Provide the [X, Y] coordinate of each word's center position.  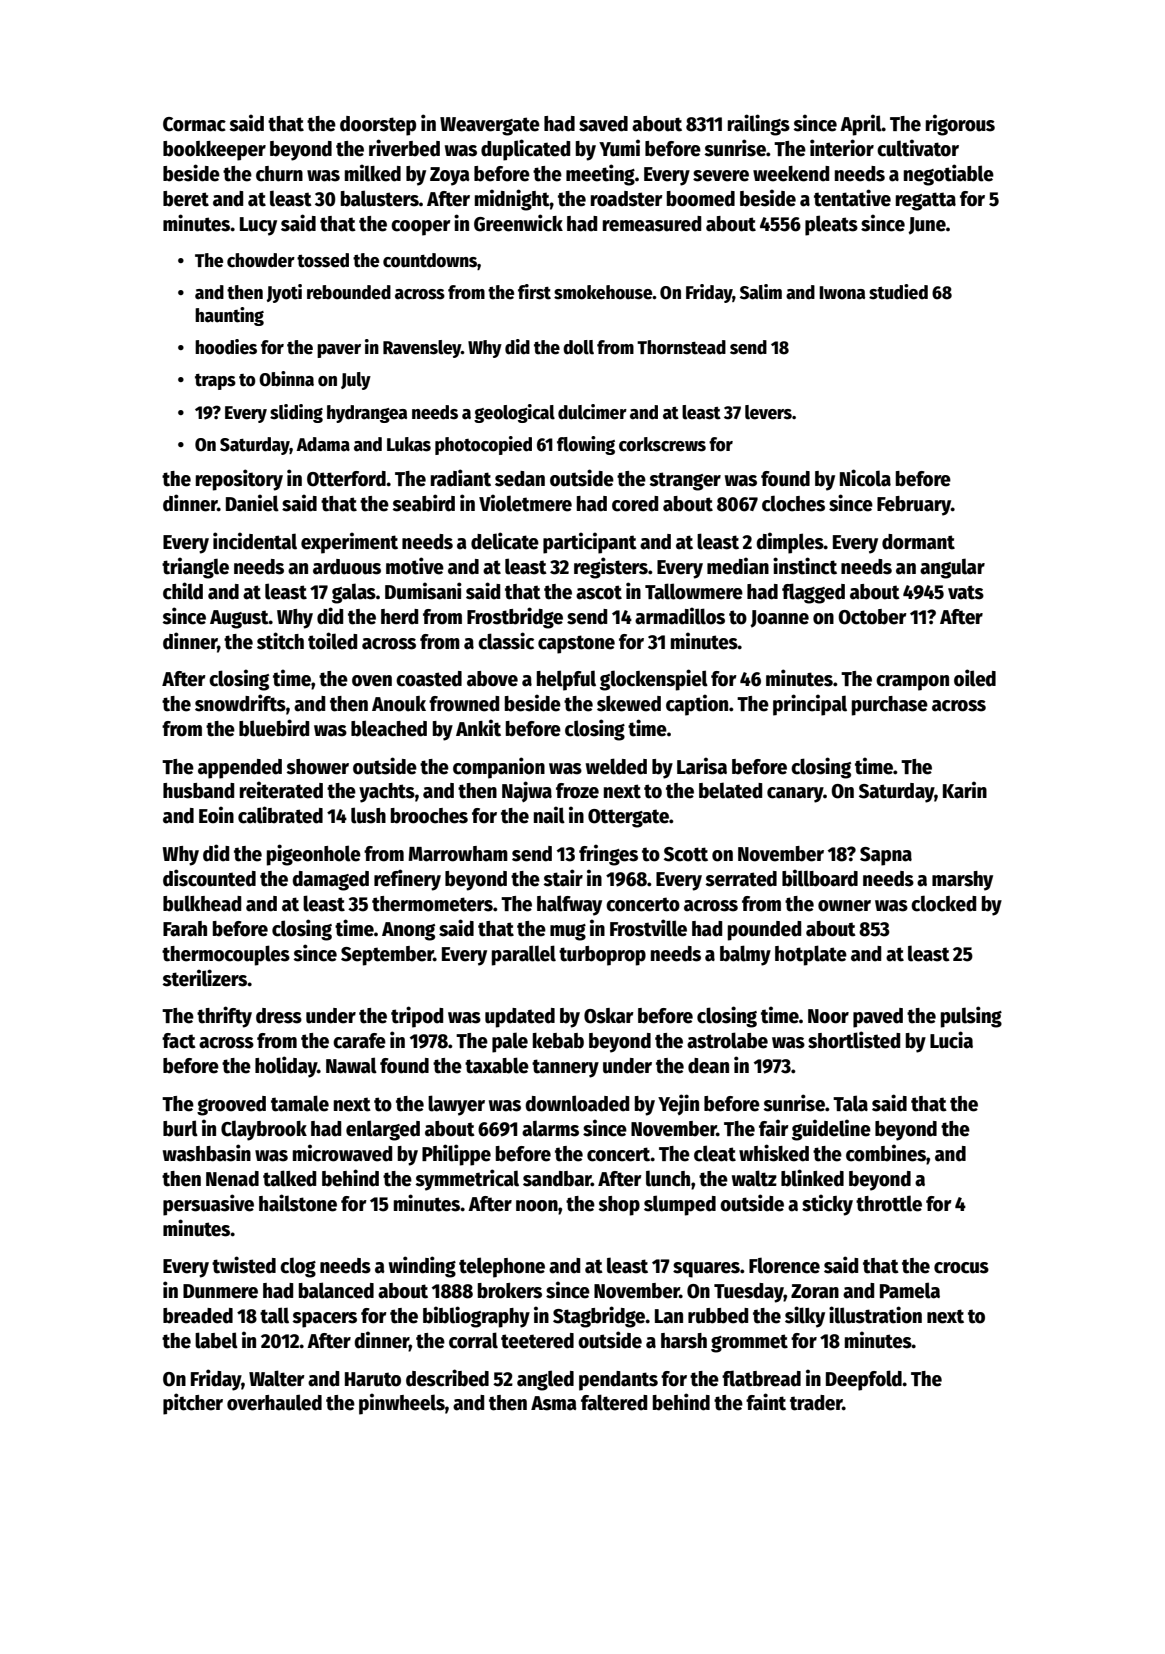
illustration [875, 1315]
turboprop [602, 956]
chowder [261, 260]
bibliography [476, 1317]
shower [317, 767]
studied [898, 292]
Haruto [373, 1379]
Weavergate [490, 126]
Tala [850, 1103]
